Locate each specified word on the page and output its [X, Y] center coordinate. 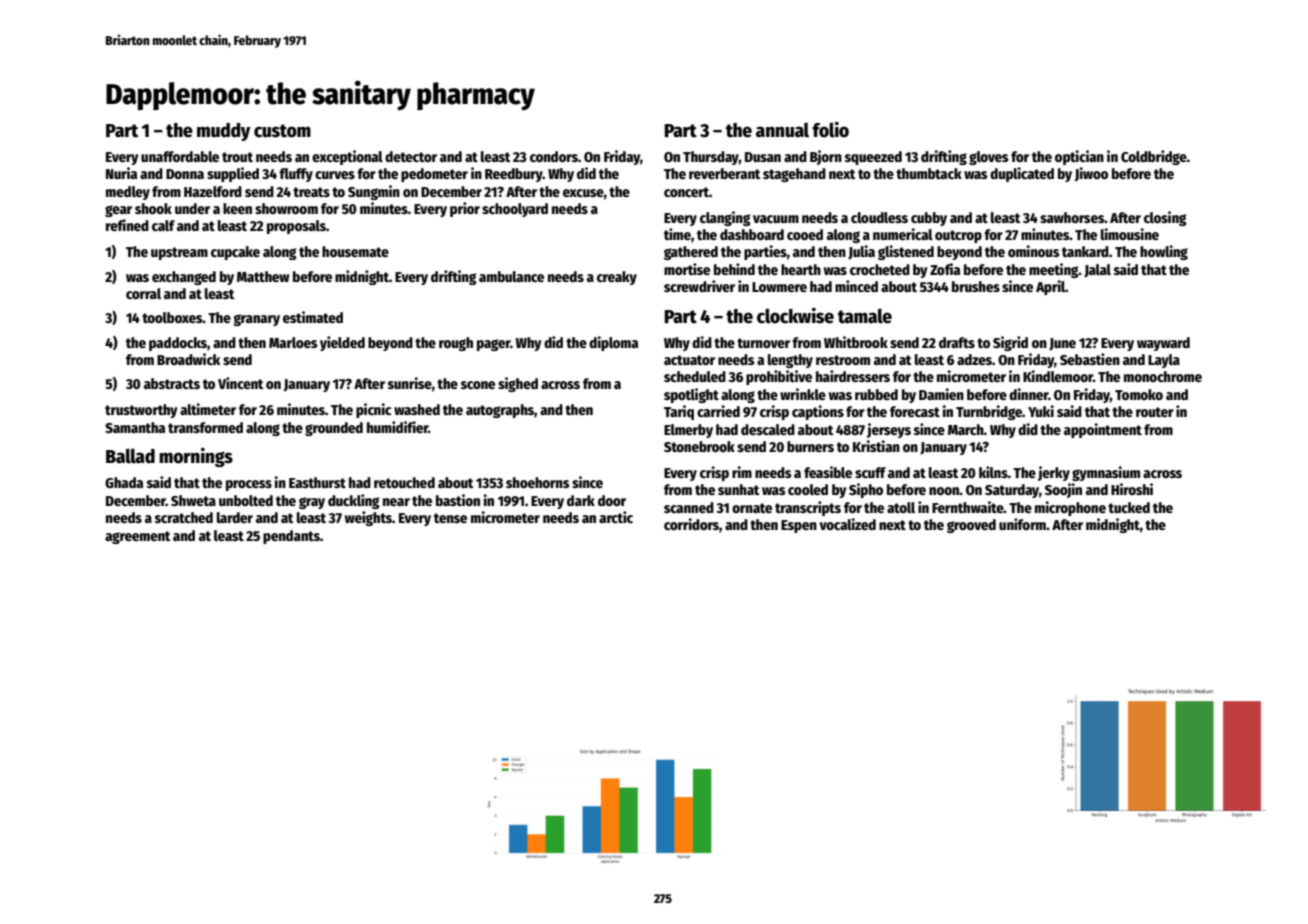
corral [143, 293]
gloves [989, 158]
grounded [334, 429]
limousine [1130, 234]
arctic [616, 517]
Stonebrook [699, 446]
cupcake [235, 253]
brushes [976, 286]
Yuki [1041, 411]
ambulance [511, 276]
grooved [971, 526]
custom [282, 131]
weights [368, 518]
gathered [691, 253]
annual [782, 130]
